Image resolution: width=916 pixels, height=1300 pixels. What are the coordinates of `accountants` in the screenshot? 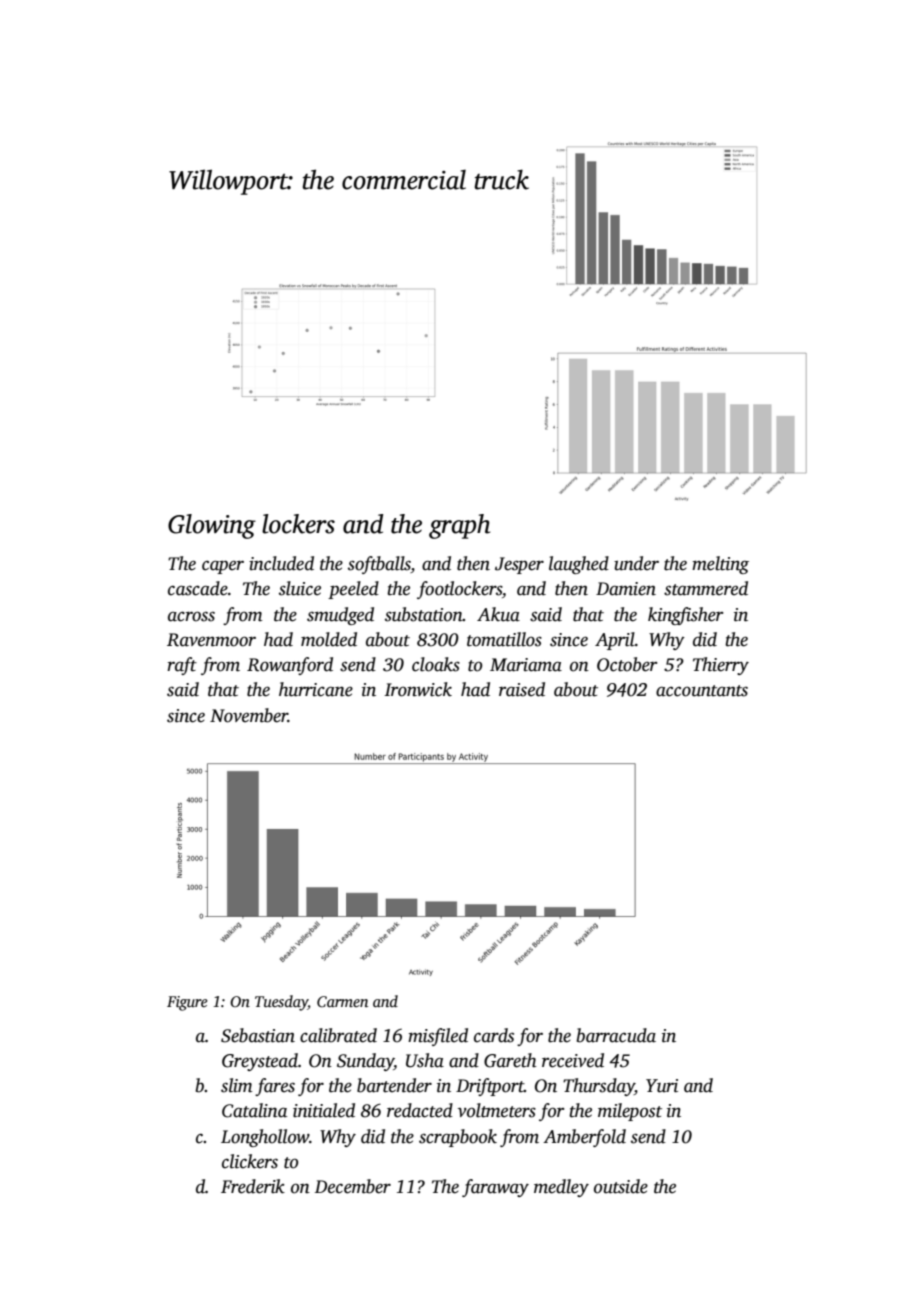 It's located at (702, 691).
